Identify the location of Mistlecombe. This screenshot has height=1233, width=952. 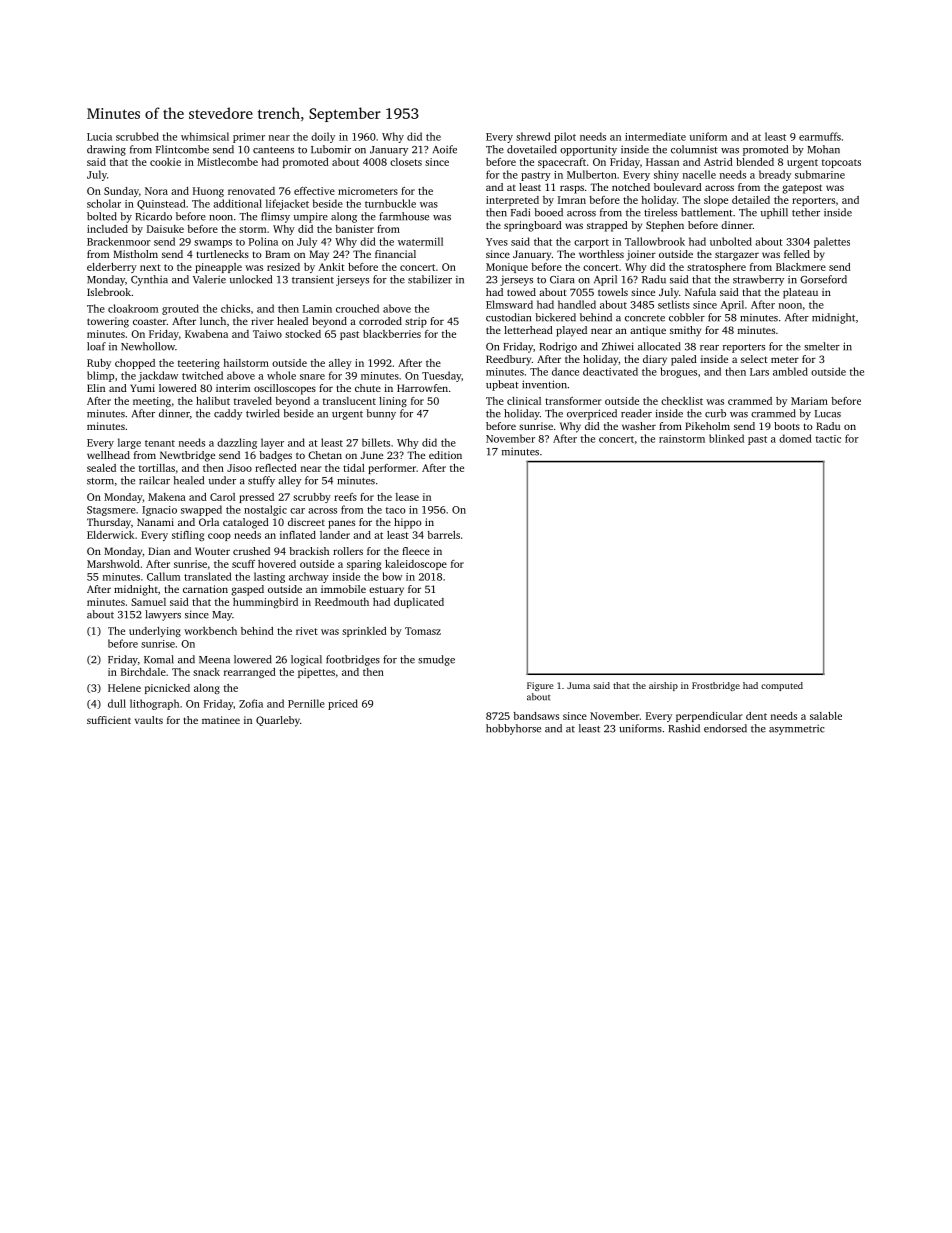
(227, 162).
